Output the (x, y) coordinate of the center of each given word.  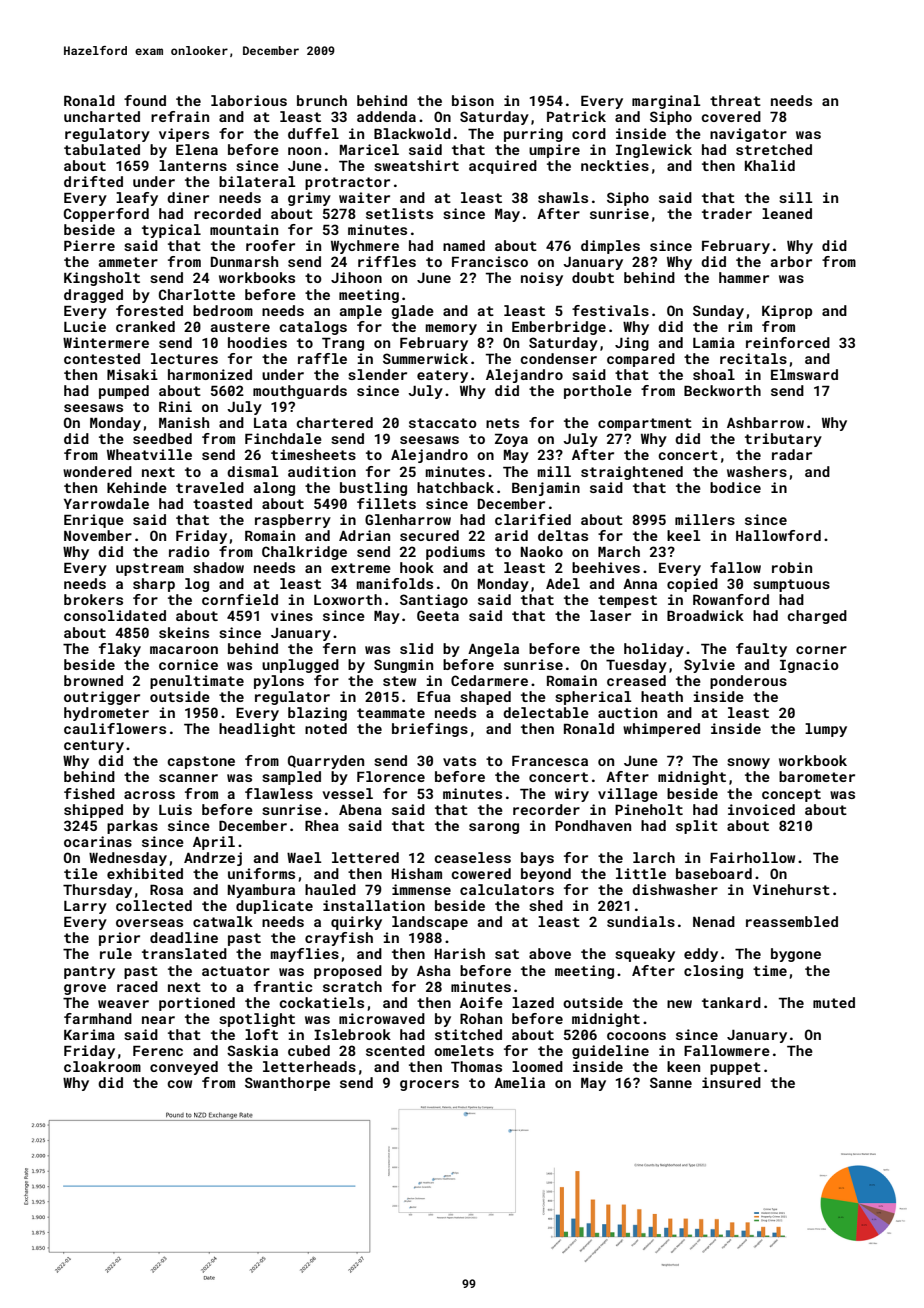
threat (735, 100)
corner (821, 650)
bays (537, 859)
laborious (249, 100)
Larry (85, 907)
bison (473, 100)
